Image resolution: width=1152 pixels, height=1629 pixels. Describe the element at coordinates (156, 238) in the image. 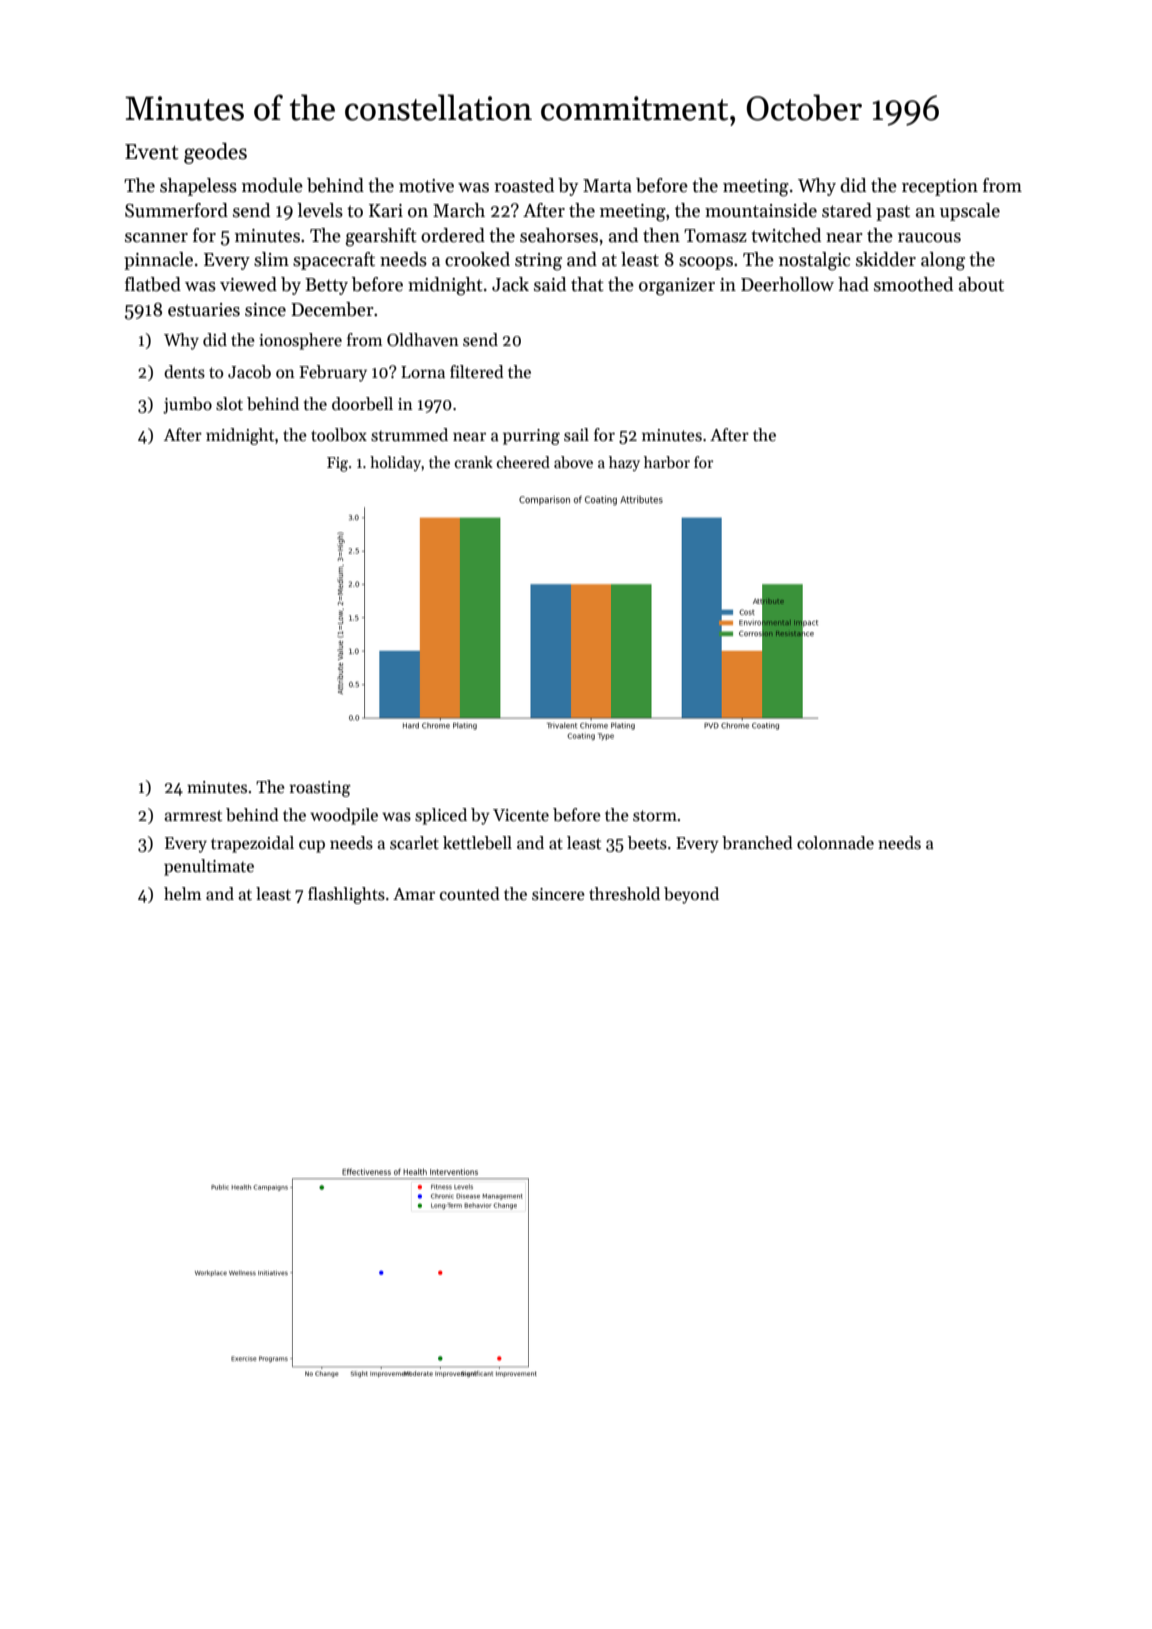

I see `scanner` at that location.
